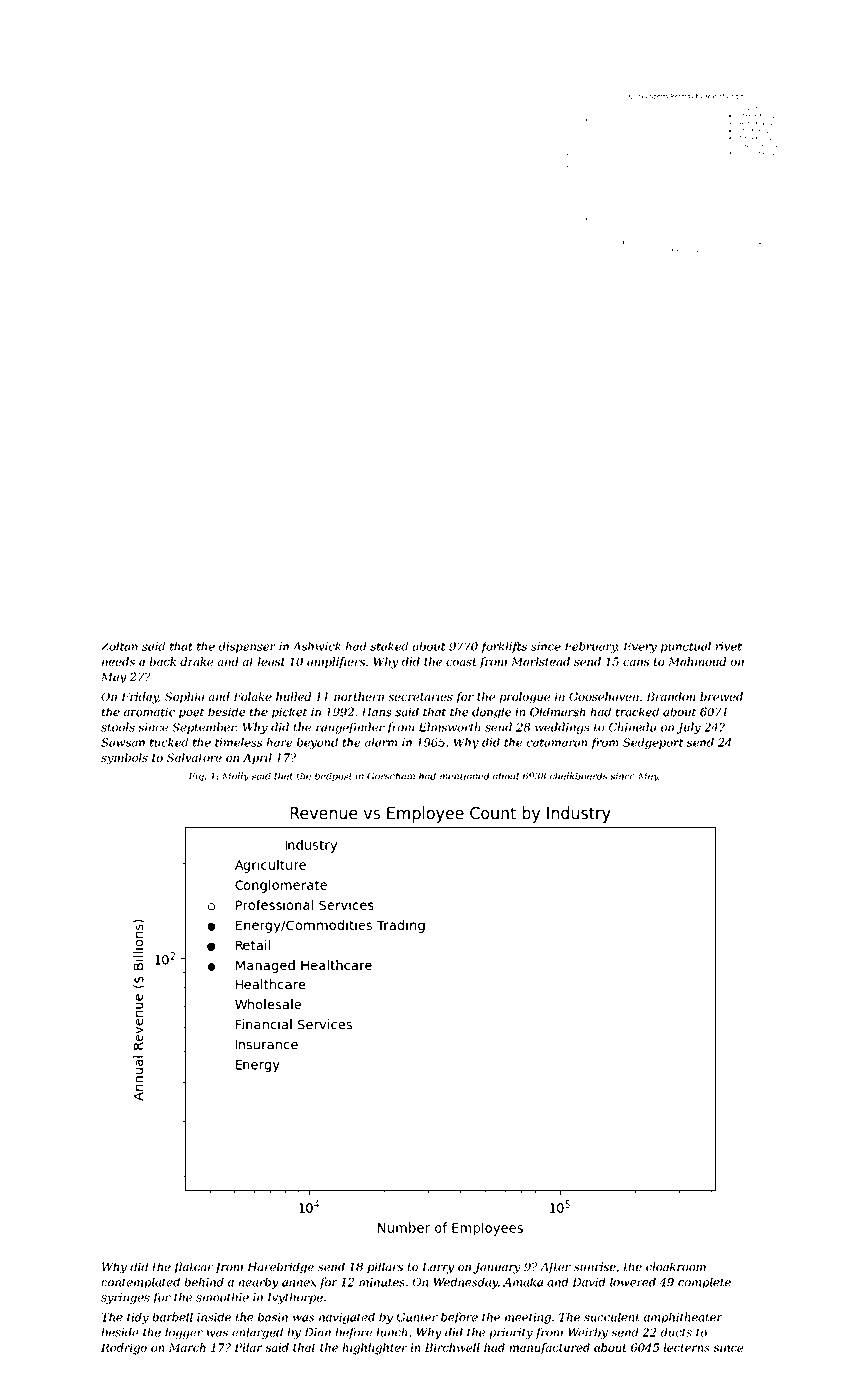  What do you see at coordinates (389, 646) in the screenshot?
I see `staked` at bounding box center [389, 646].
